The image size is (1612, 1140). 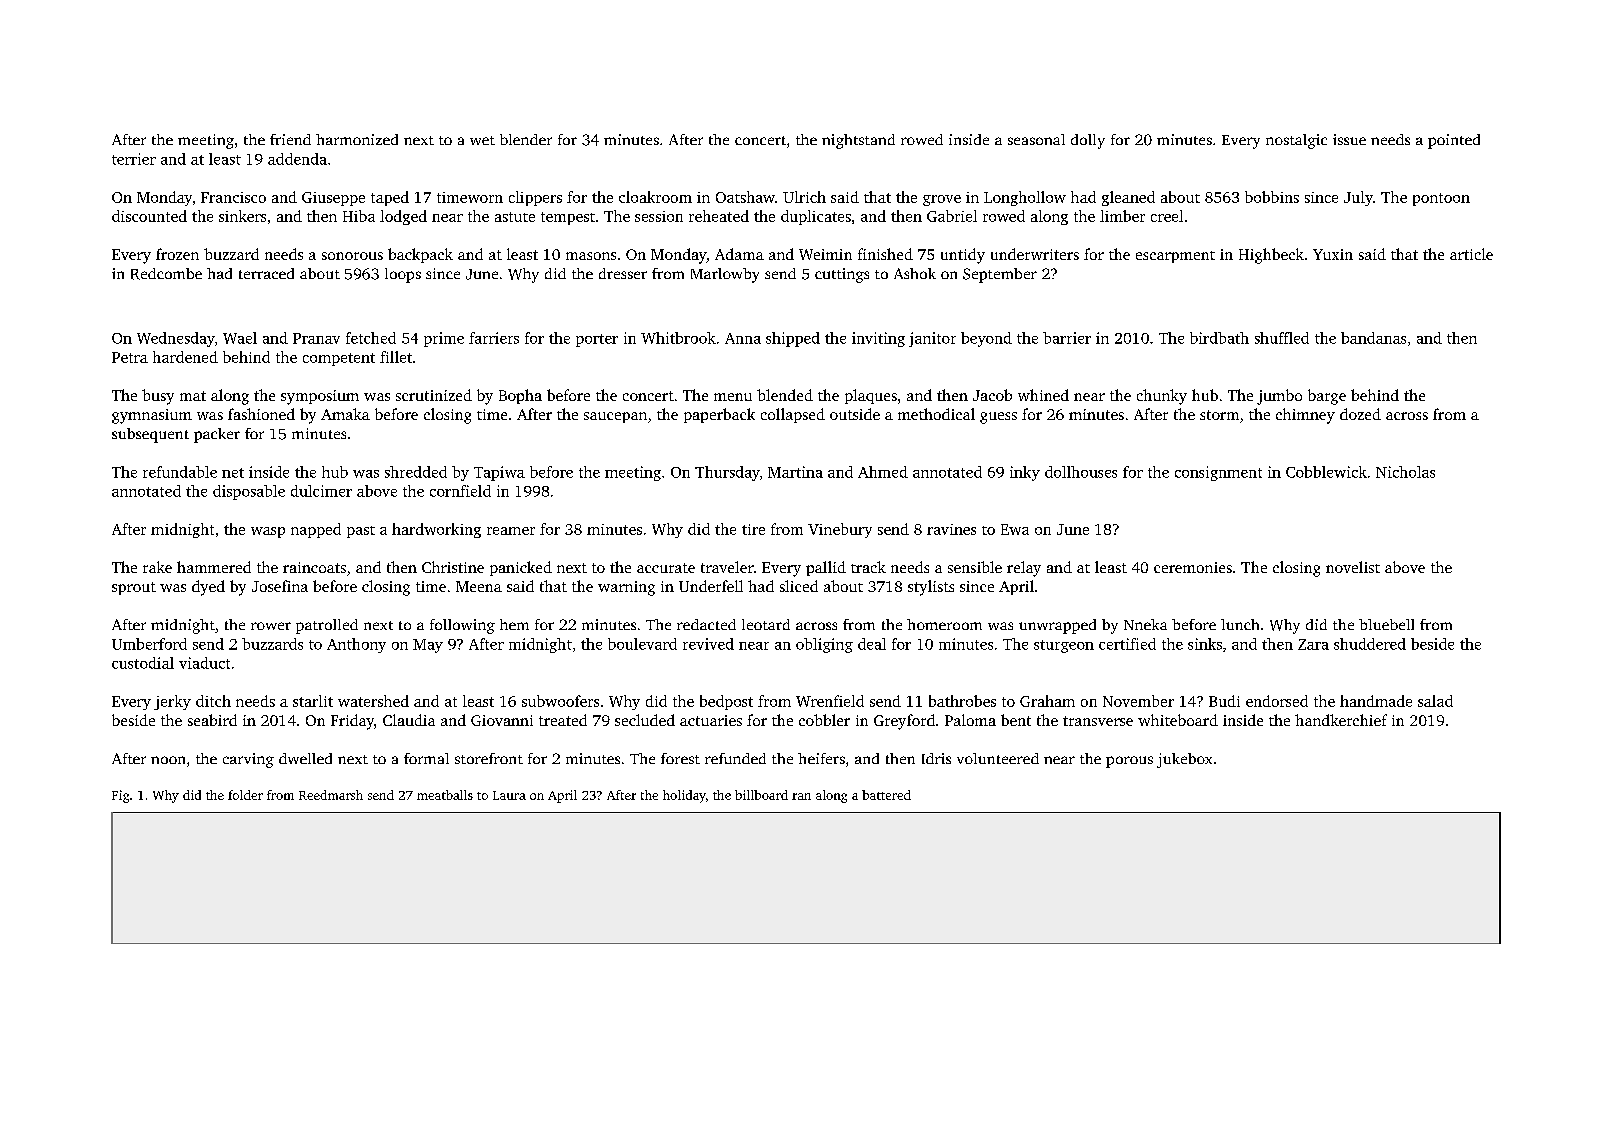 I want to click on seabird, so click(x=212, y=720).
